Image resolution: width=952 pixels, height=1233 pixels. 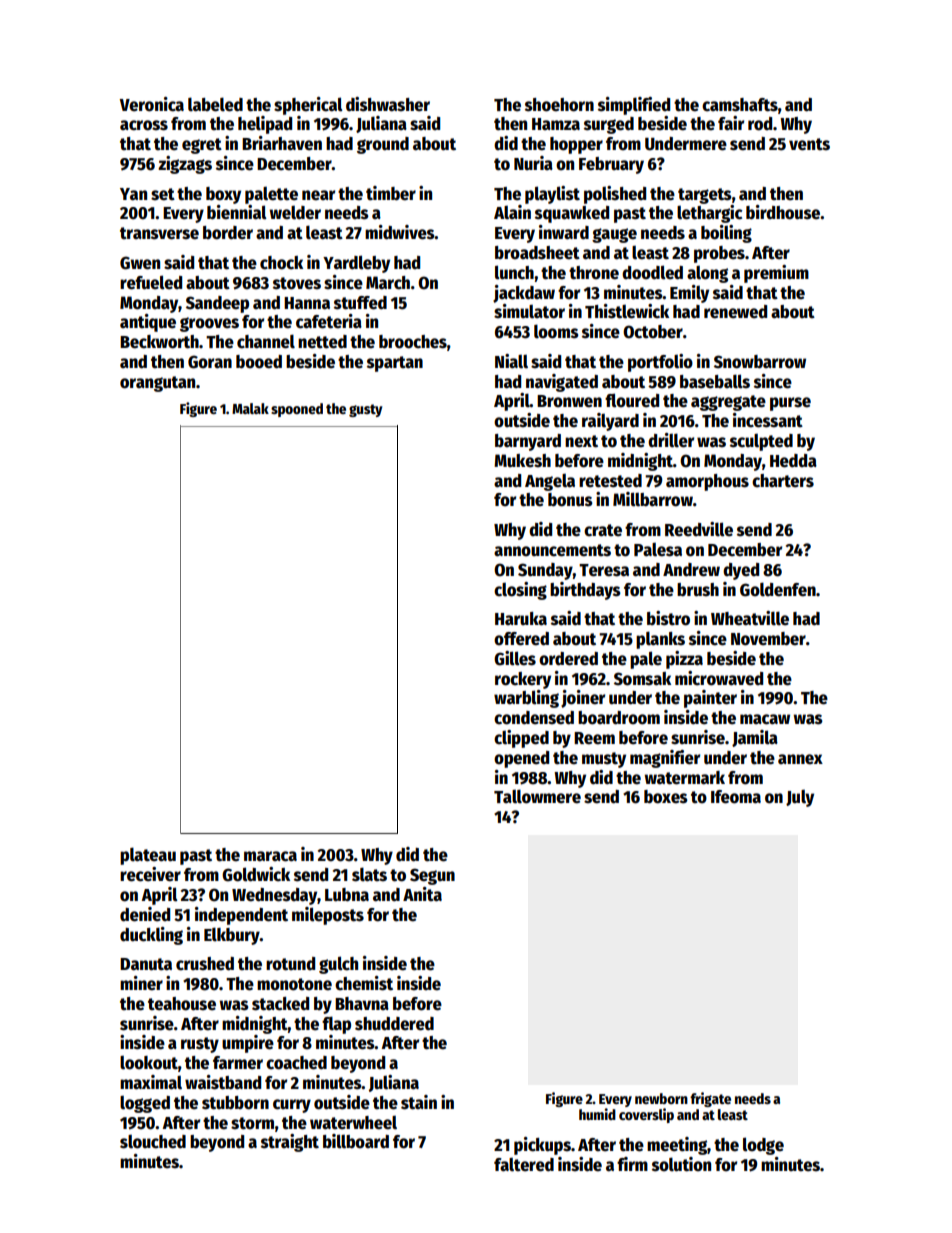 I want to click on refueled, so click(x=151, y=282).
